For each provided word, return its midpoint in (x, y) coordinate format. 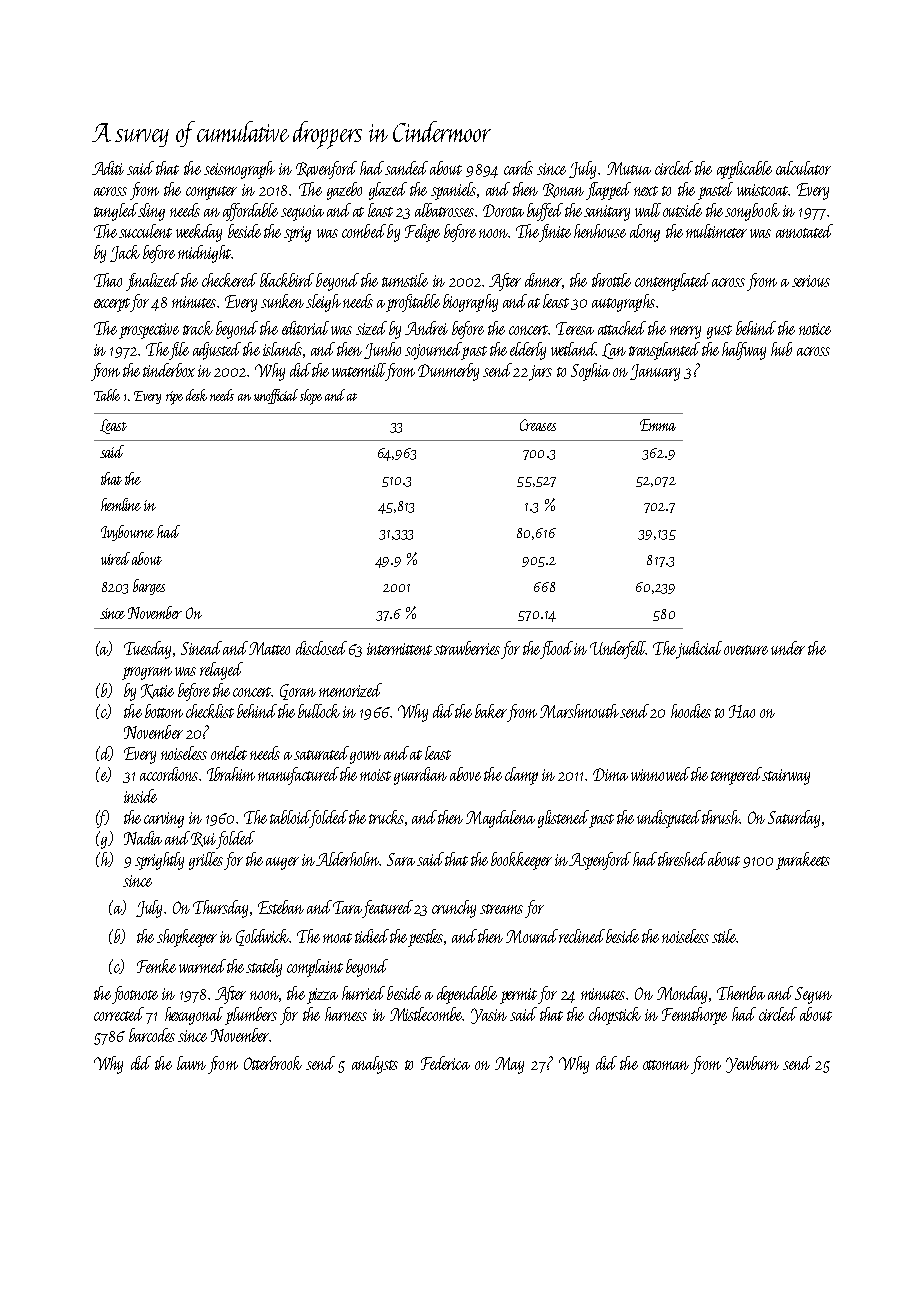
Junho (382, 350)
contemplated (672, 282)
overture (746, 650)
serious (811, 281)
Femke (156, 966)
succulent (145, 231)
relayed (221, 671)
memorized (350, 690)
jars (540, 373)
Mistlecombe (426, 1014)
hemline (121, 504)
